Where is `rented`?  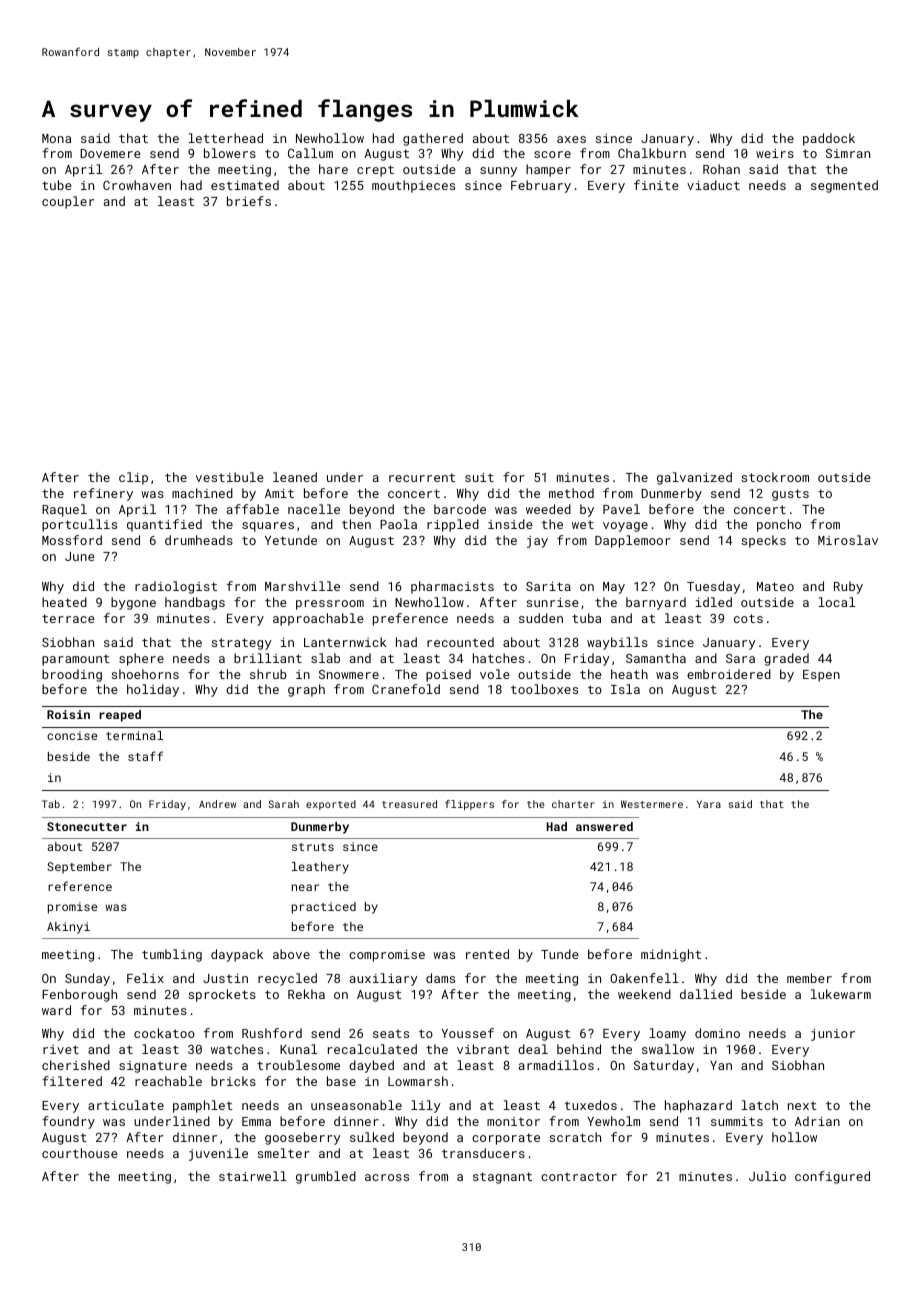
rented is located at coordinates (487, 954).
